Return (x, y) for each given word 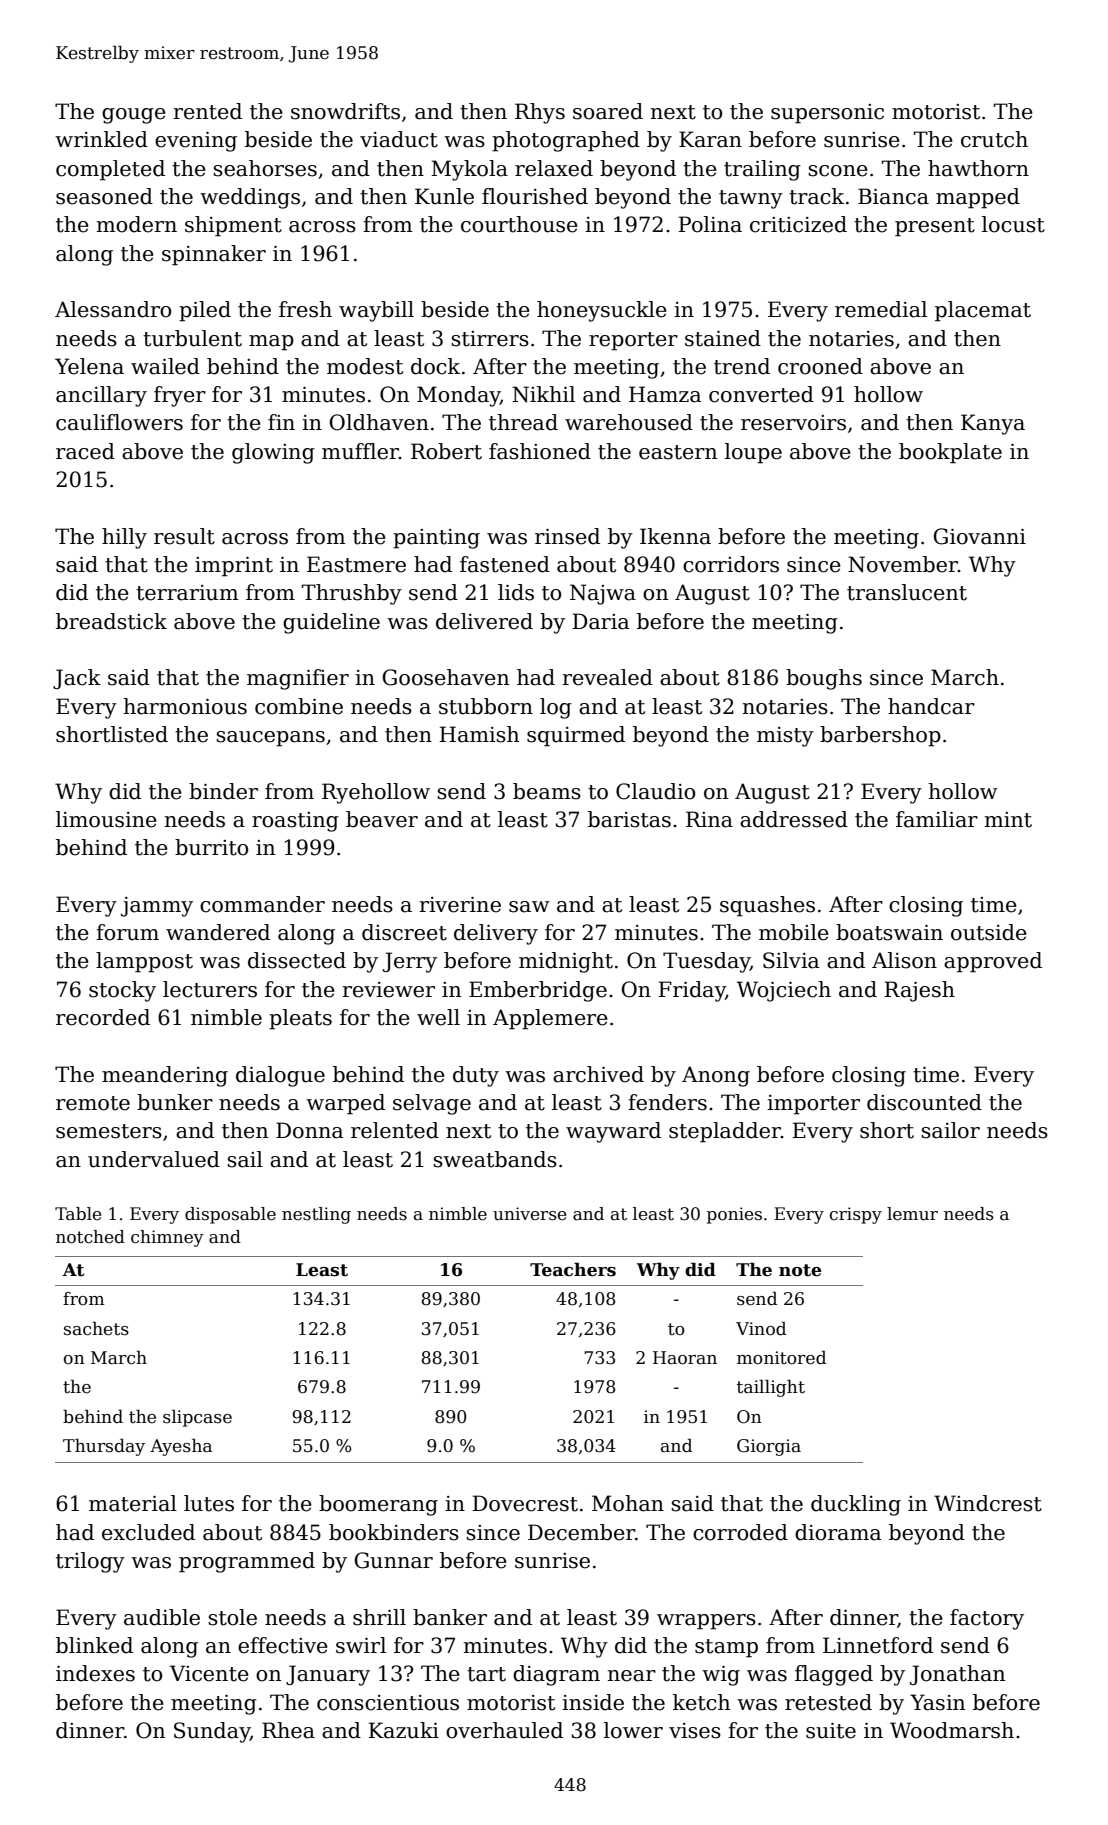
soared (608, 111)
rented (208, 111)
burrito (211, 847)
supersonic (827, 114)
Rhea (288, 1730)
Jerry (410, 962)
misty (785, 737)
